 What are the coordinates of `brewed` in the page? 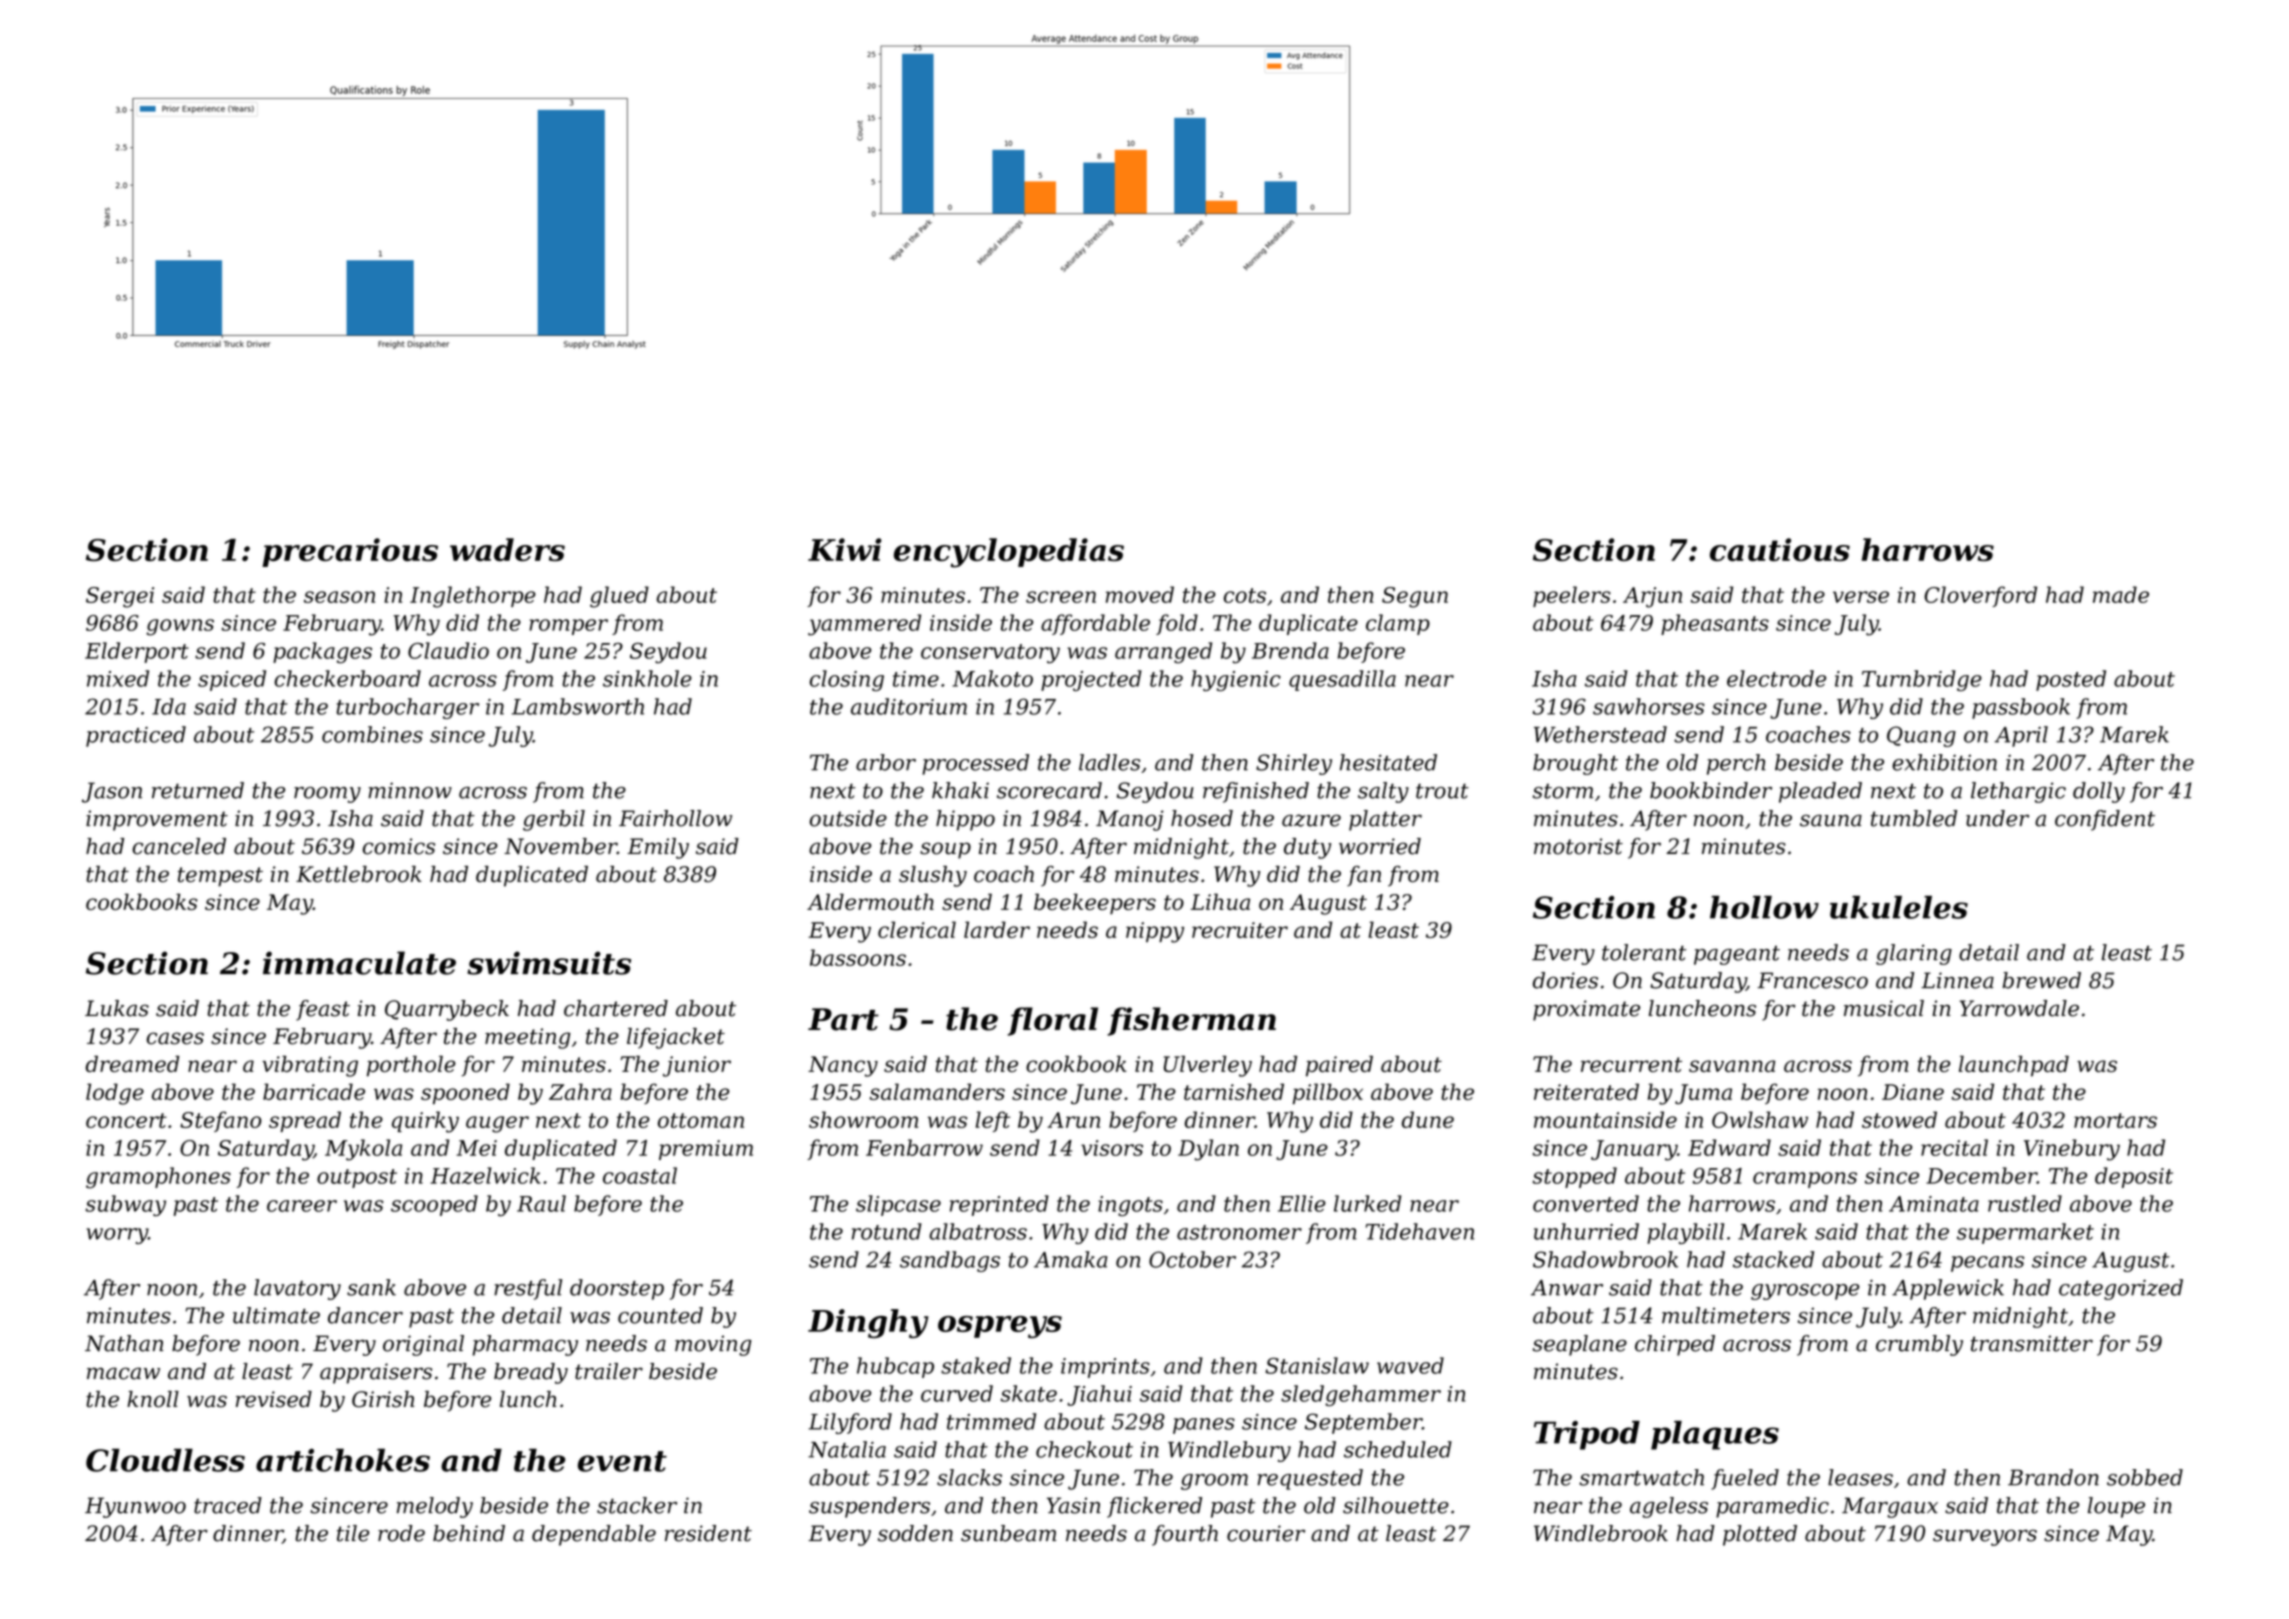 It's located at (2041, 980).
